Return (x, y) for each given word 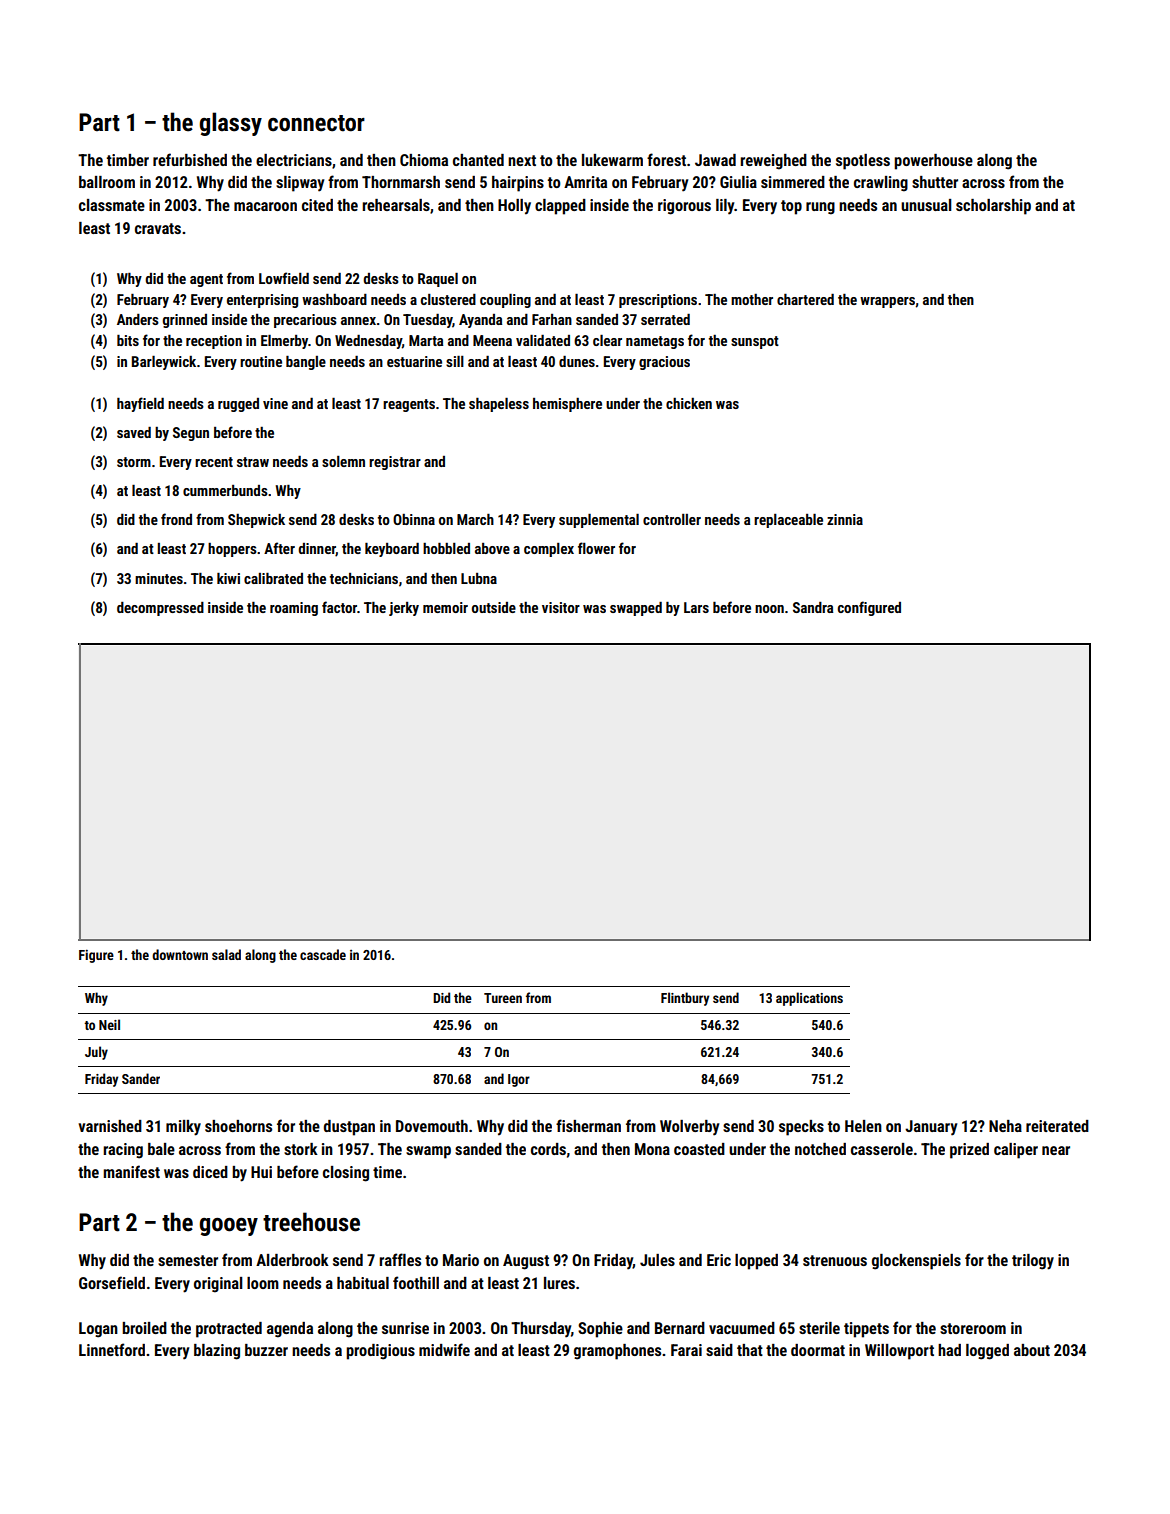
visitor (561, 607)
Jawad (715, 160)
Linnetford (112, 1349)
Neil (109, 1024)
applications (809, 999)
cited (317, 205)
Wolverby (689, 1128)
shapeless (499, 405)
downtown (180, 954)
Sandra (813, 607)
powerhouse (933, 162)
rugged (238, 405)
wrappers (887, 302)
